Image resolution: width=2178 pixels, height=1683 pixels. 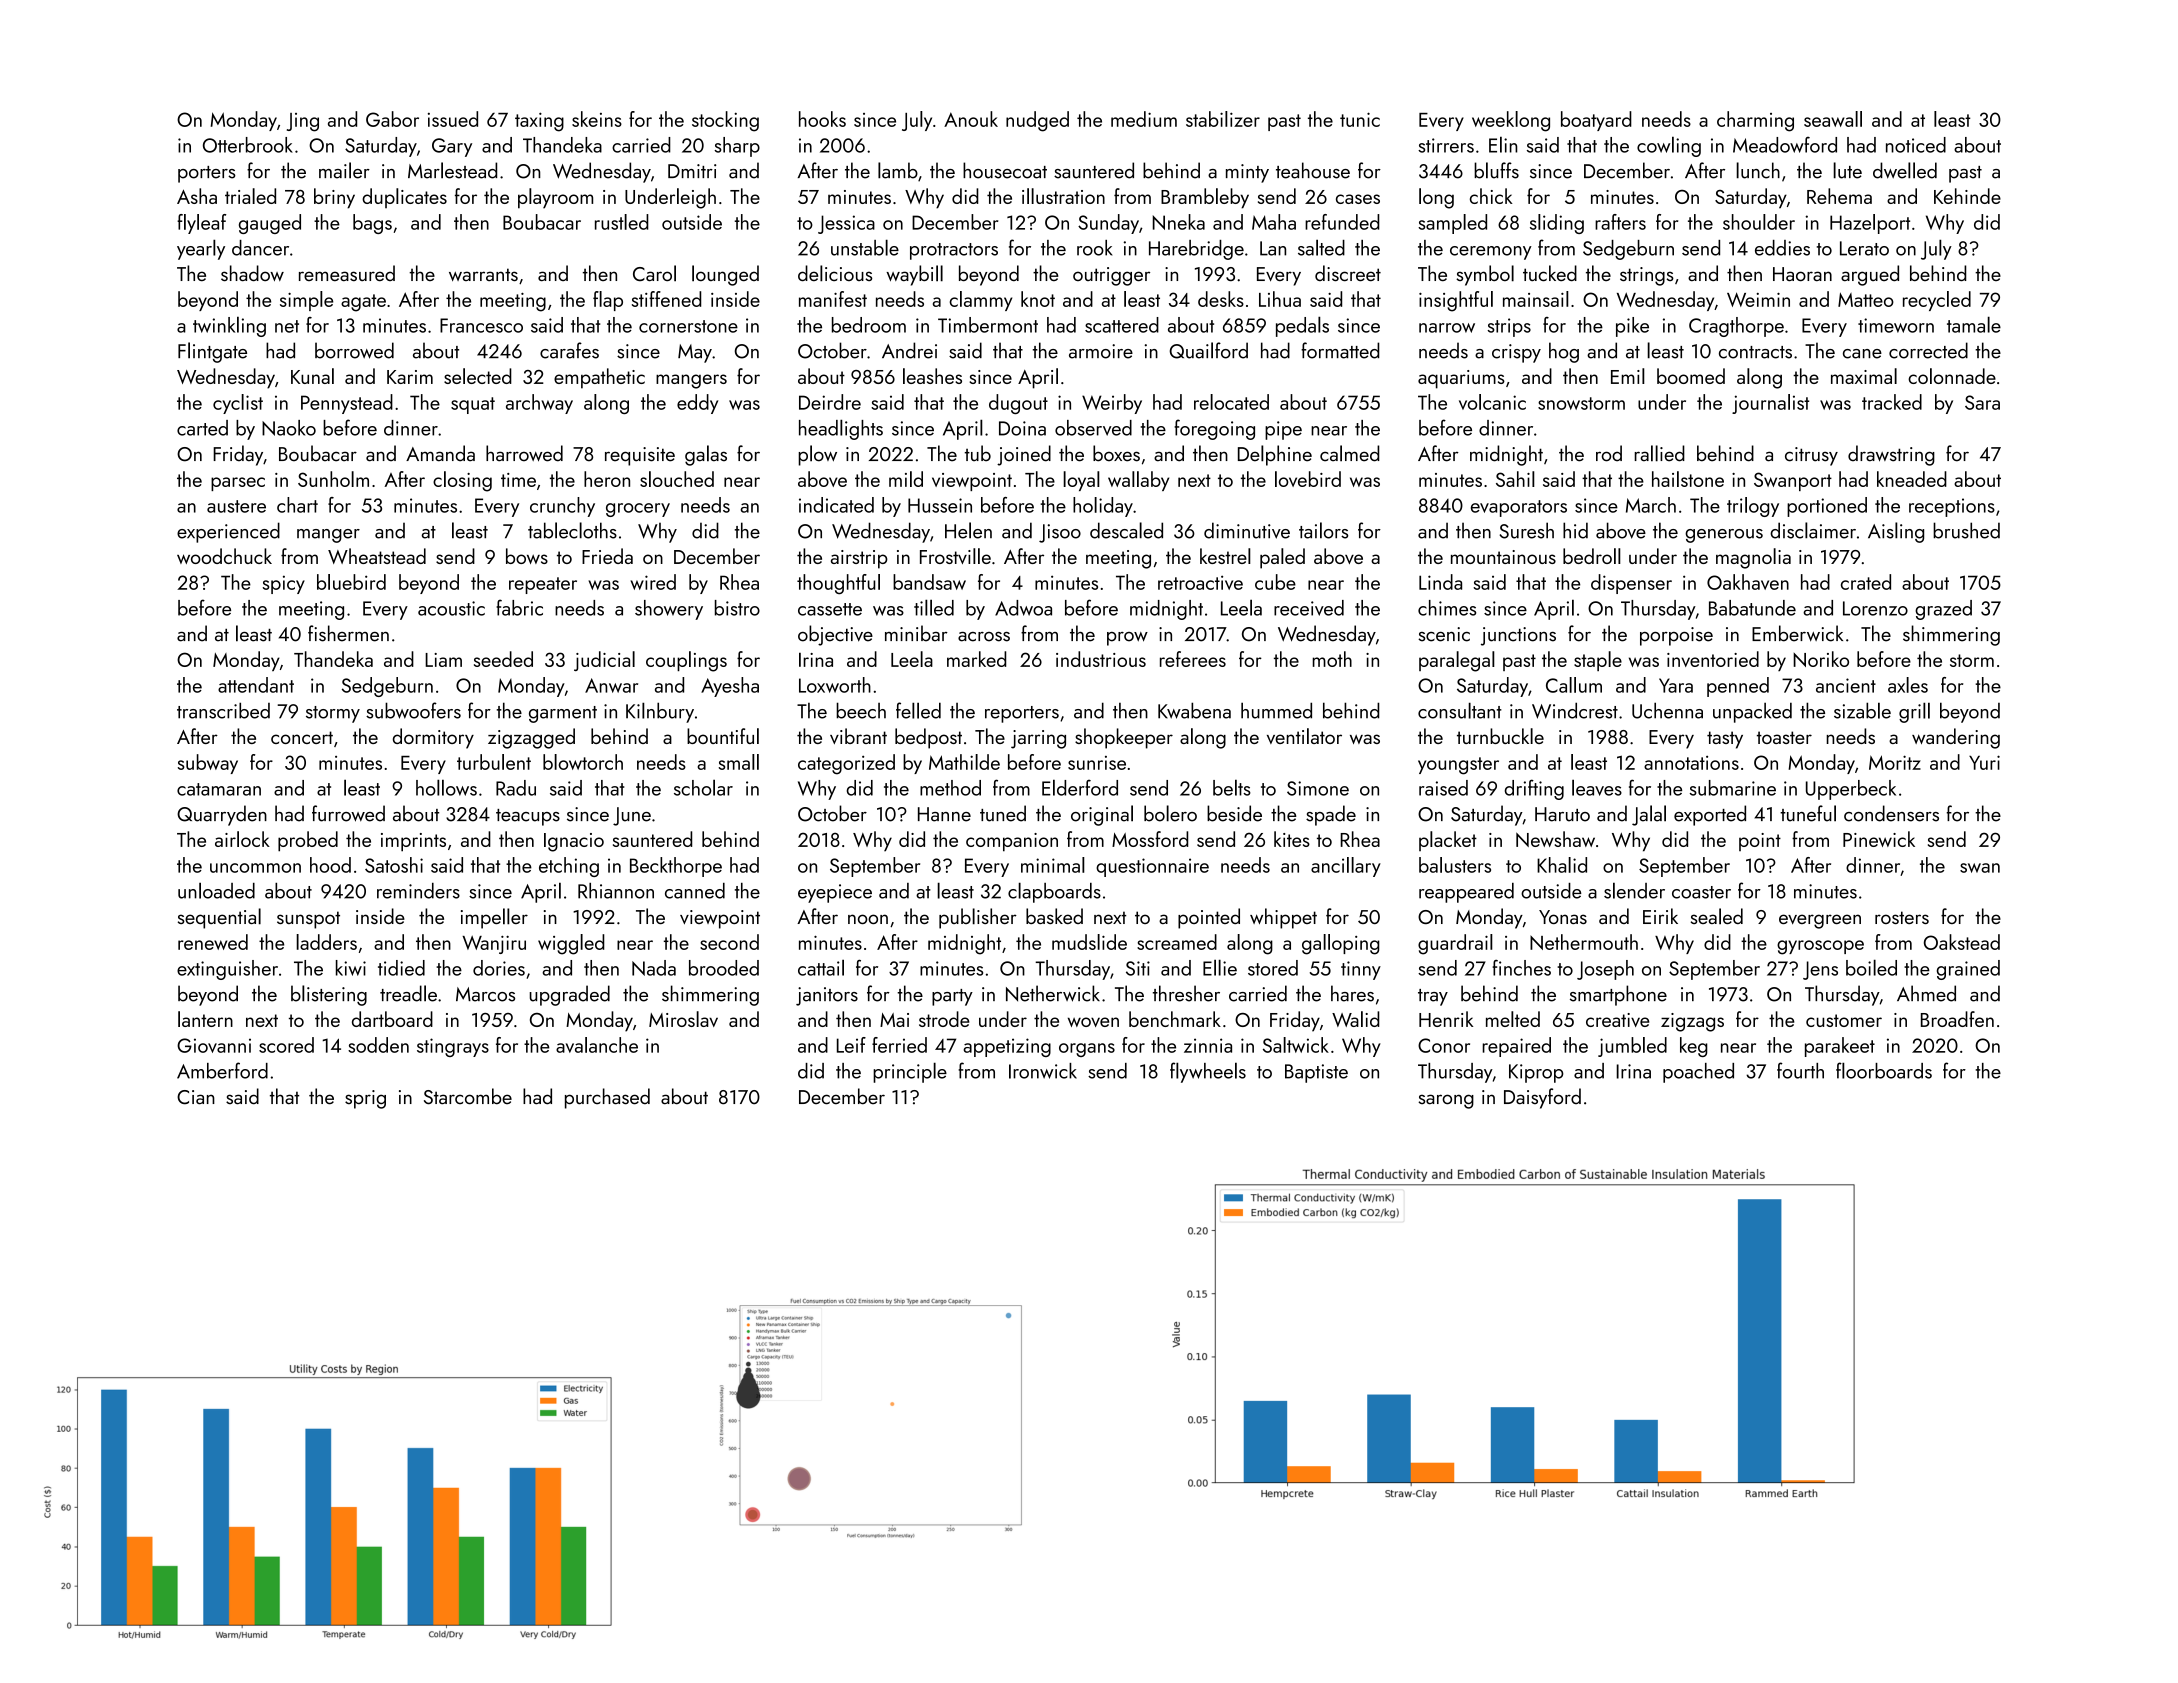 What do you see at coordinates (1914, 712) in the screenshot?
I see `grill` at bounding box center [1914, 712].
